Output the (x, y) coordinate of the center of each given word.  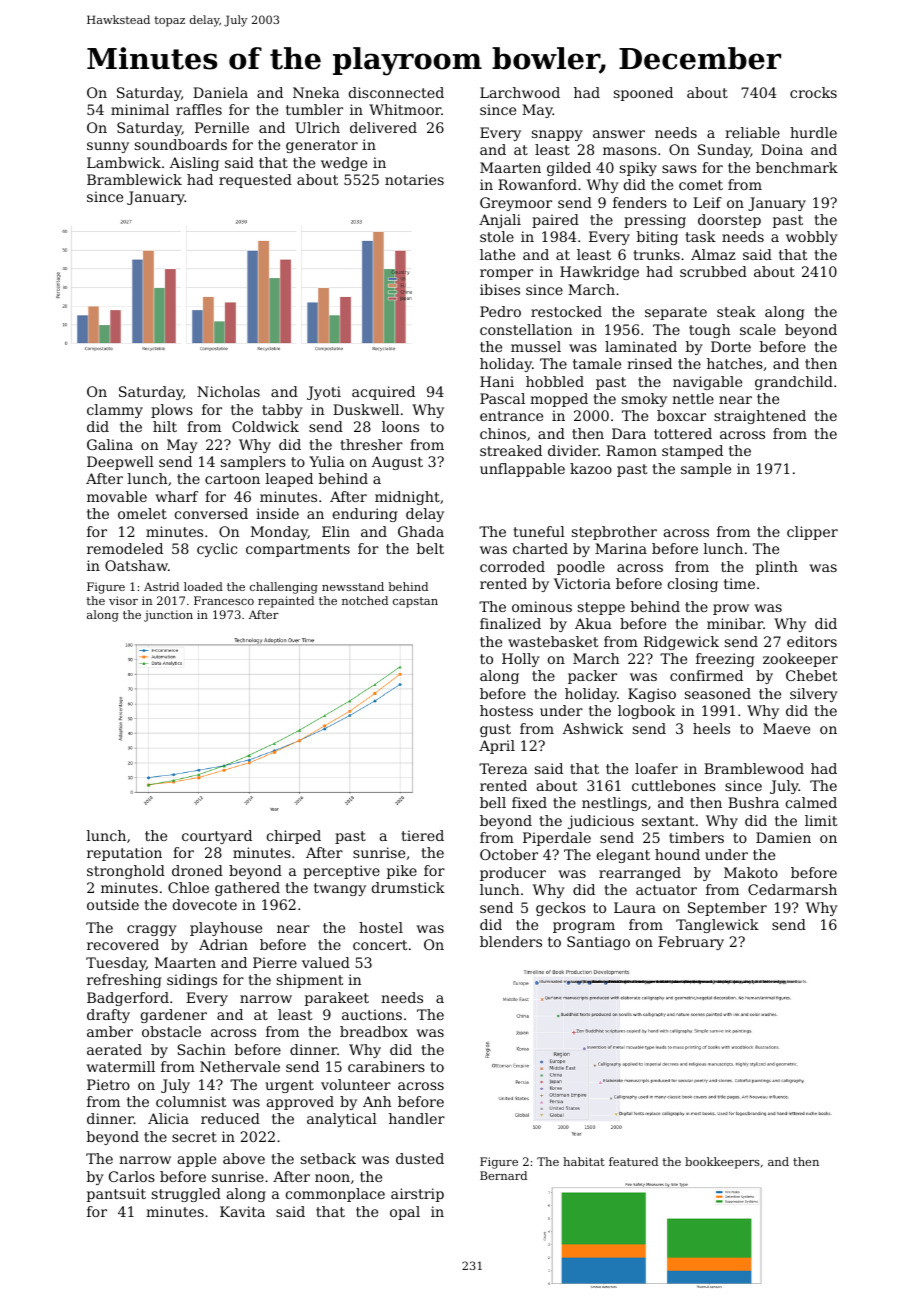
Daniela (220, 92)
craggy (152, 930)
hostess (506, 710)
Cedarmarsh (792, 889)
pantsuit (116, 1195)
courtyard (217, 837)
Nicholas (228, 391)
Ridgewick (681, 643)
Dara (629, 433)
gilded (569, 169)
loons (400, 426)
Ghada (421, 531)
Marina (621, 548)
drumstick (408, 887)
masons (630, 151)
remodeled (125, 548)
